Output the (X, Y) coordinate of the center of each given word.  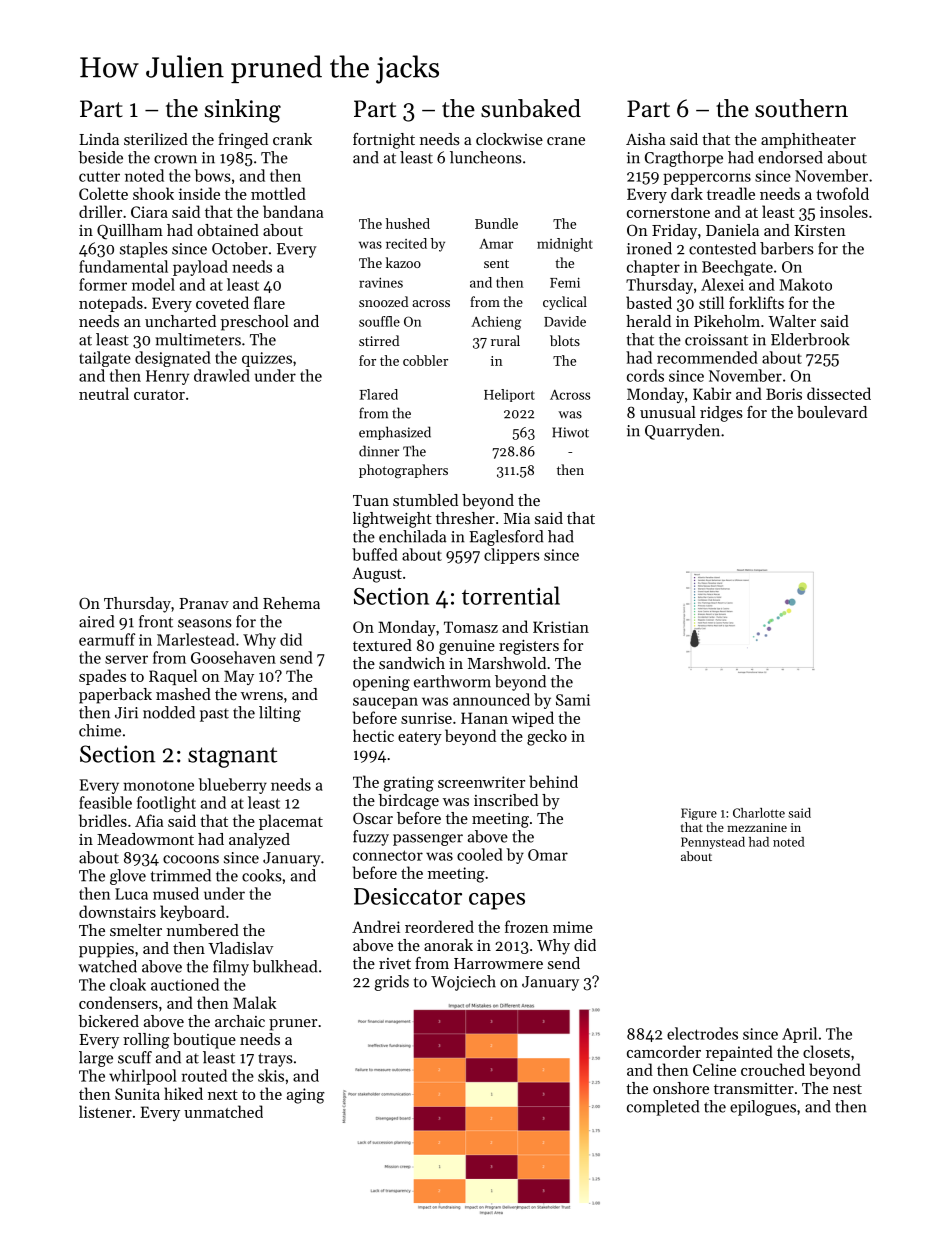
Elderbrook (810, 339)
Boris (784, 394)
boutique (204, 1041)
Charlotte (759, 813)
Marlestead (196, 639)
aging (306, 1096)
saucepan (385, 703)
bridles (103, 820)
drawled (222, 375)
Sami (573, 700)
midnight (565, 245)
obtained (228, 230)
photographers (403, 471)
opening (381, 683)
